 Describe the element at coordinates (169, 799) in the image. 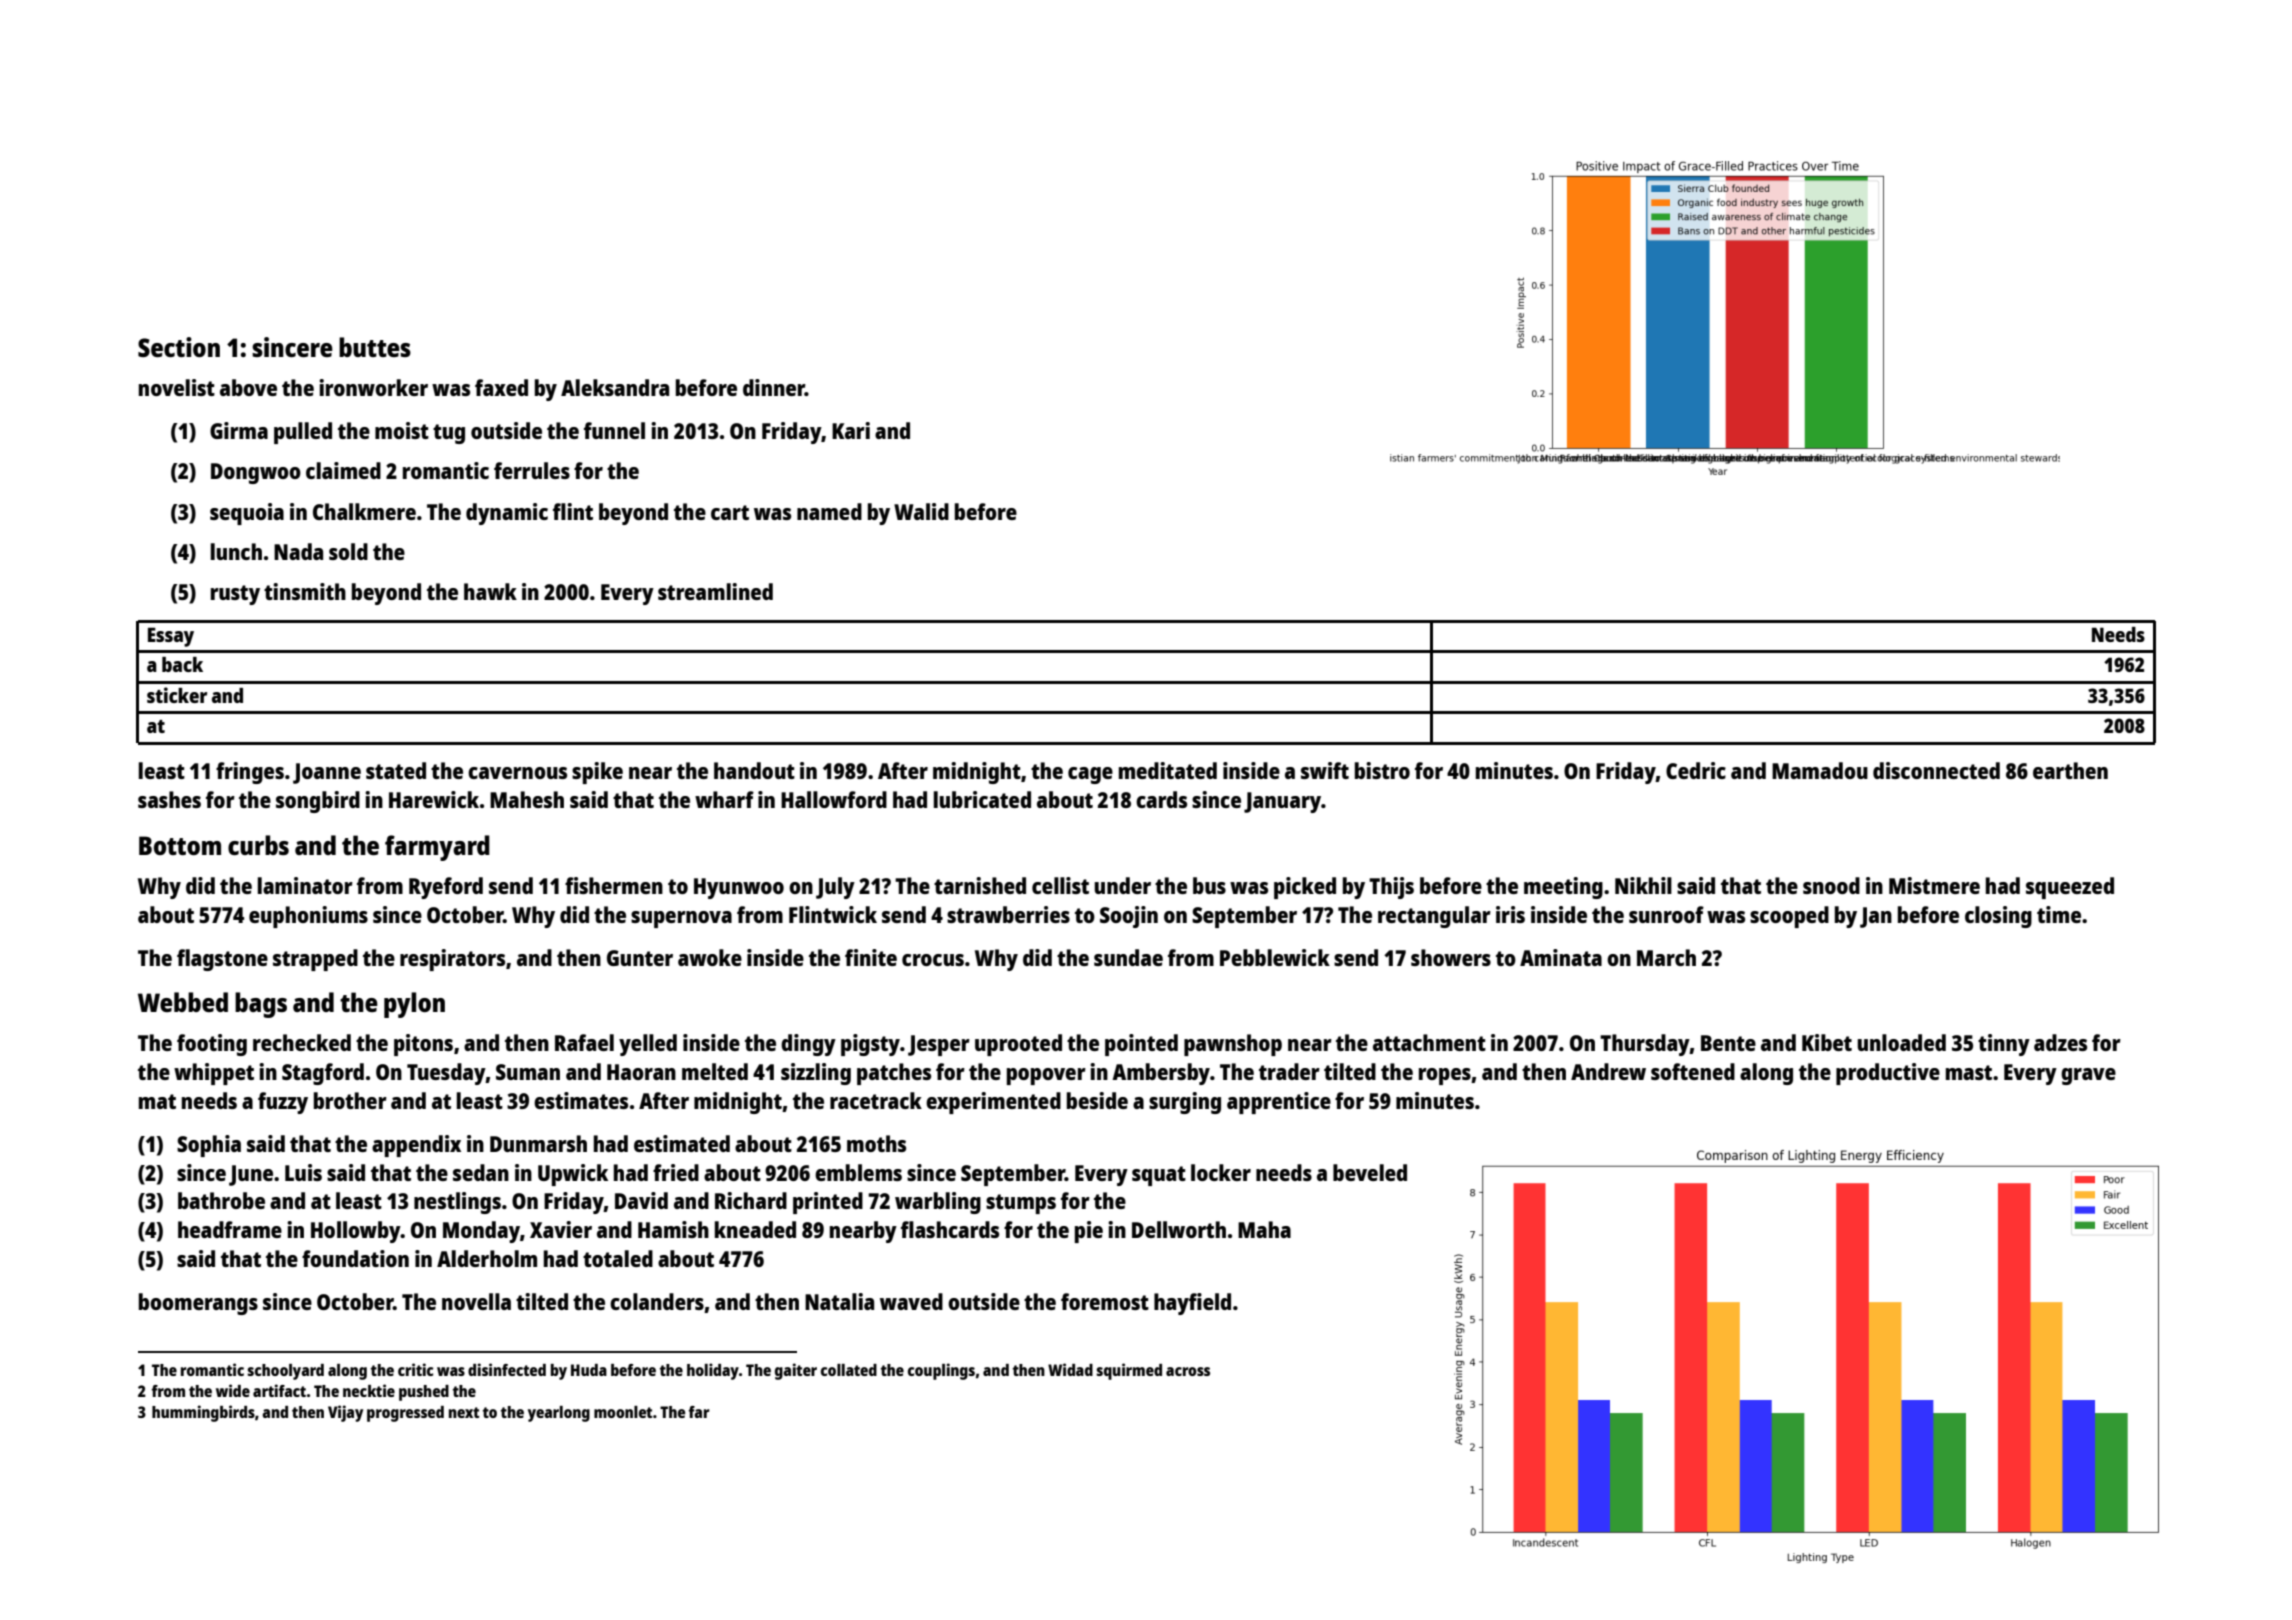

I see `sashes` at that location.
